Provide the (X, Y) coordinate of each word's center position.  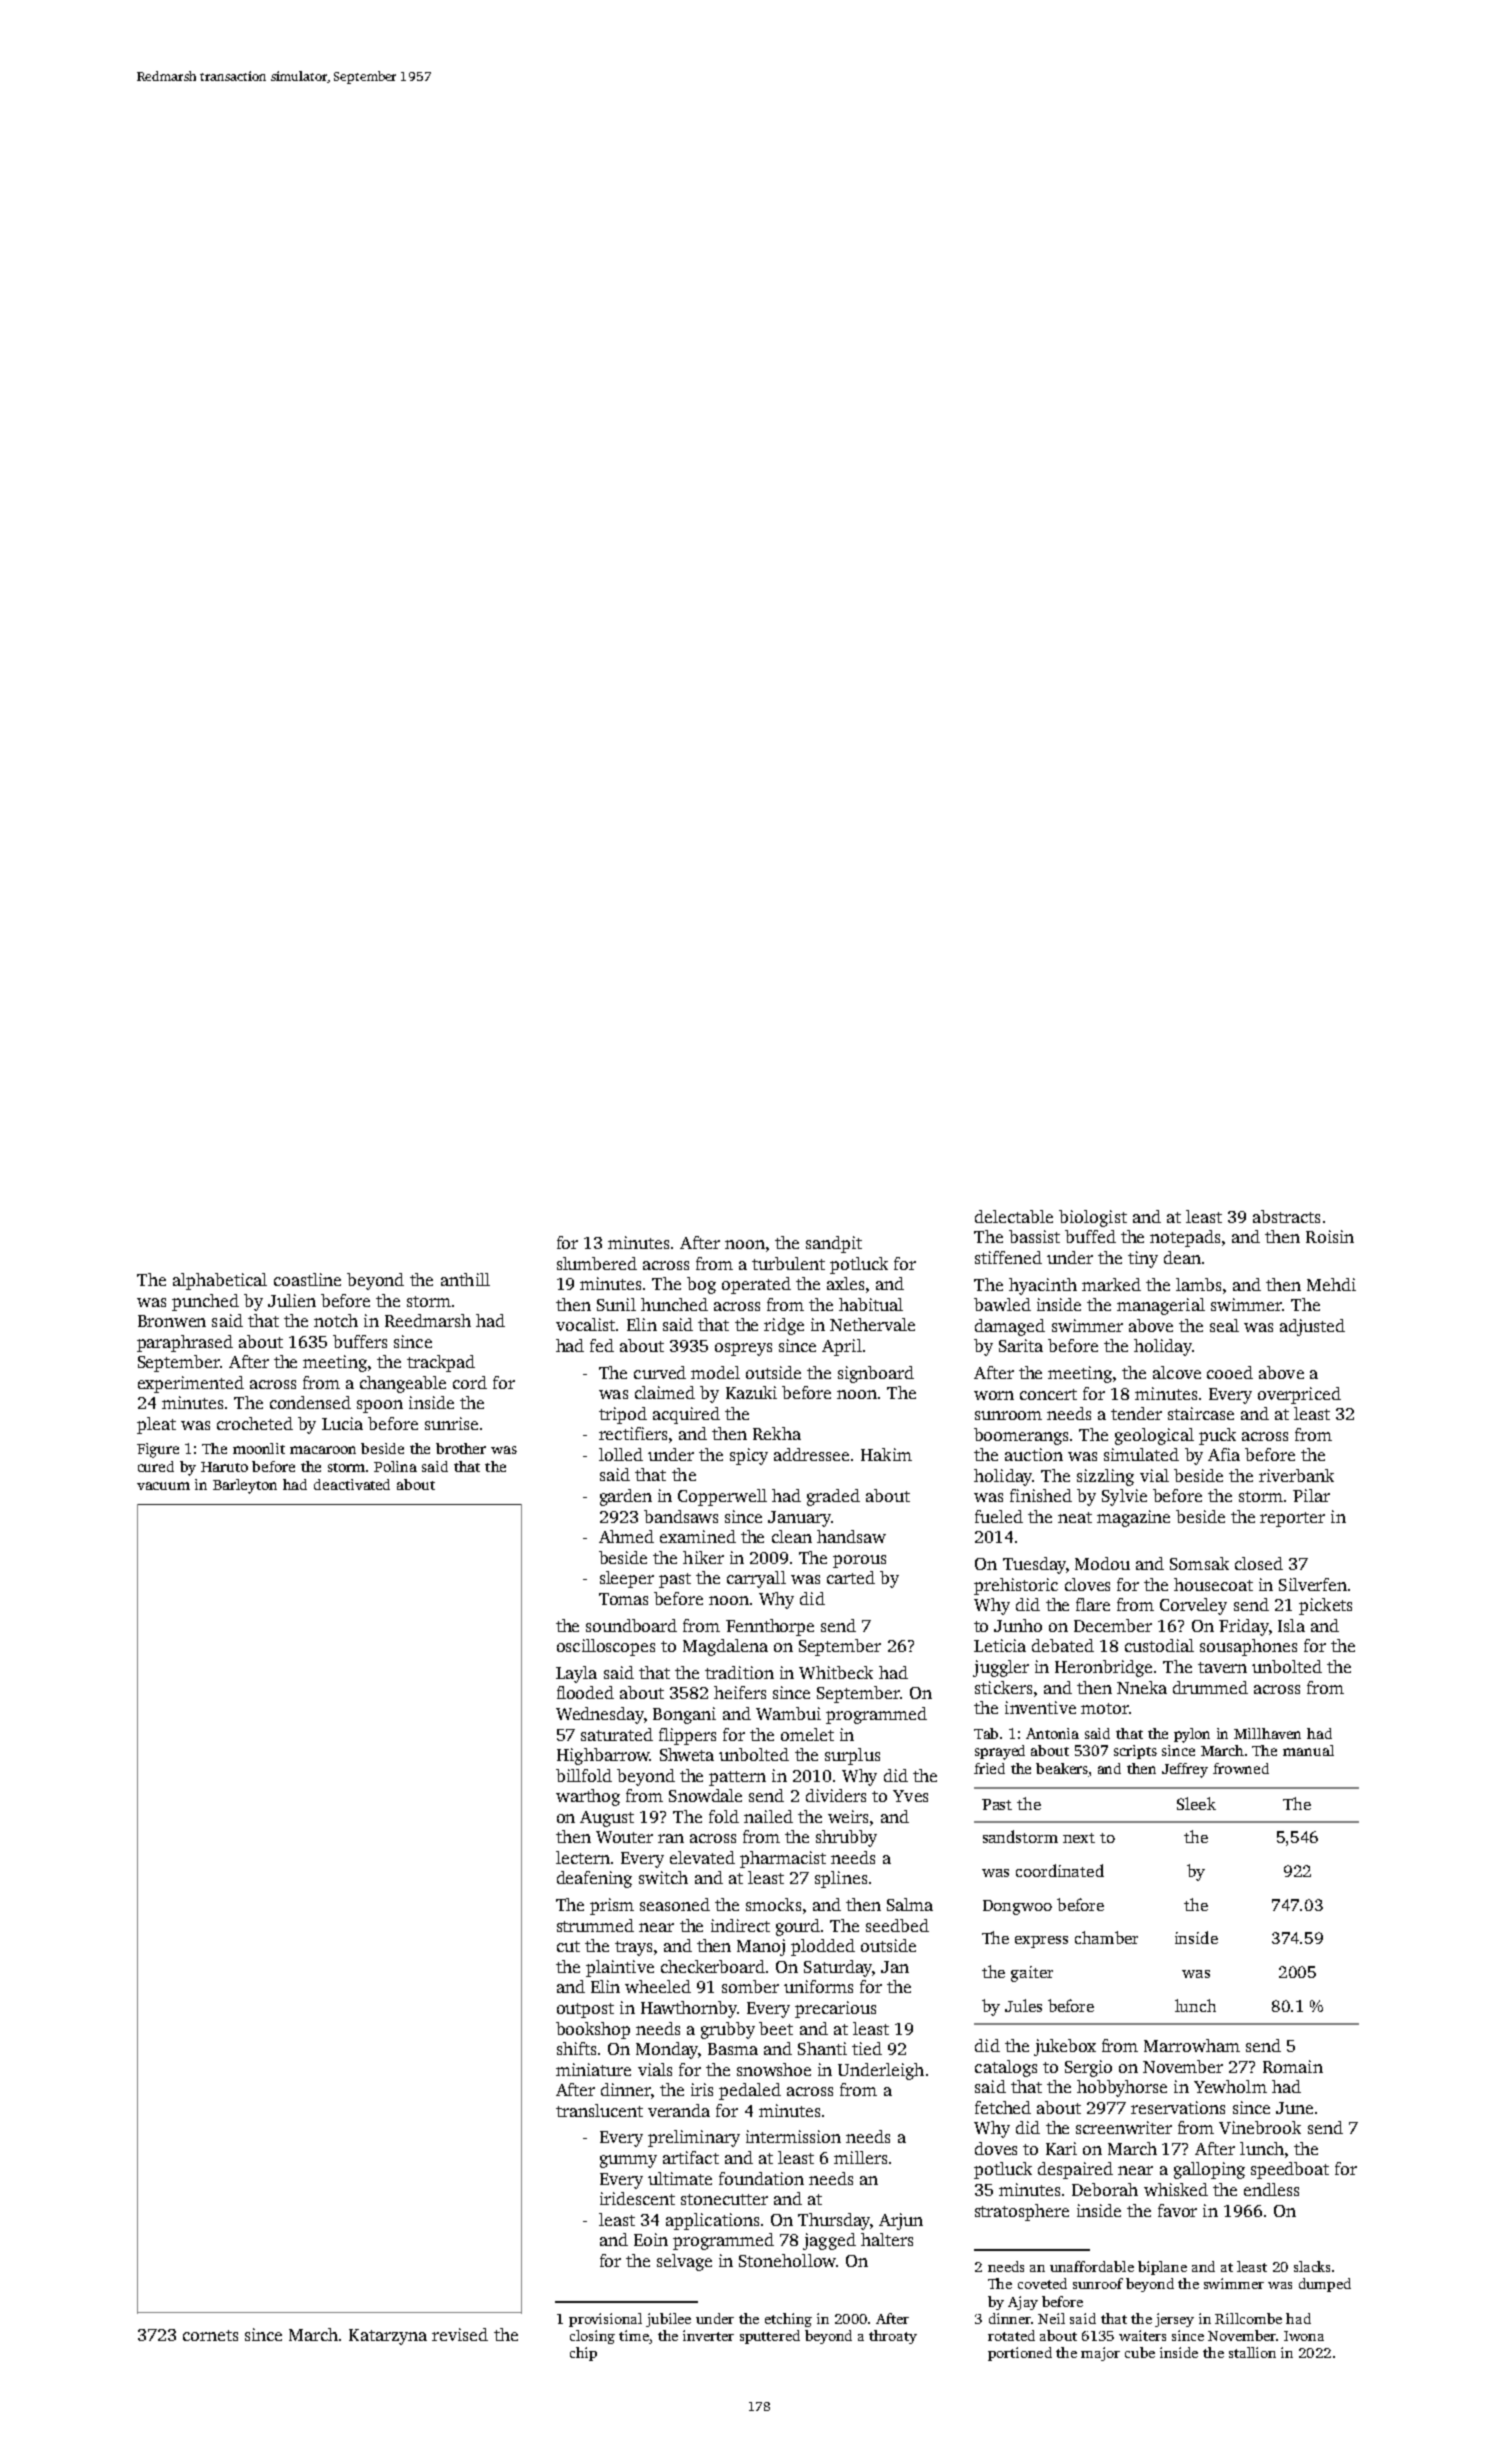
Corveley (1193, 1606)
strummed (595, 1925)
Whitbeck (836, 1672)
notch (336, 1320)
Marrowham (1192, 2045)
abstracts (1286, 1216)
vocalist (585, 1324)
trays (633, 1948)
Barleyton (245, 1486)
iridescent (637, 2198)
